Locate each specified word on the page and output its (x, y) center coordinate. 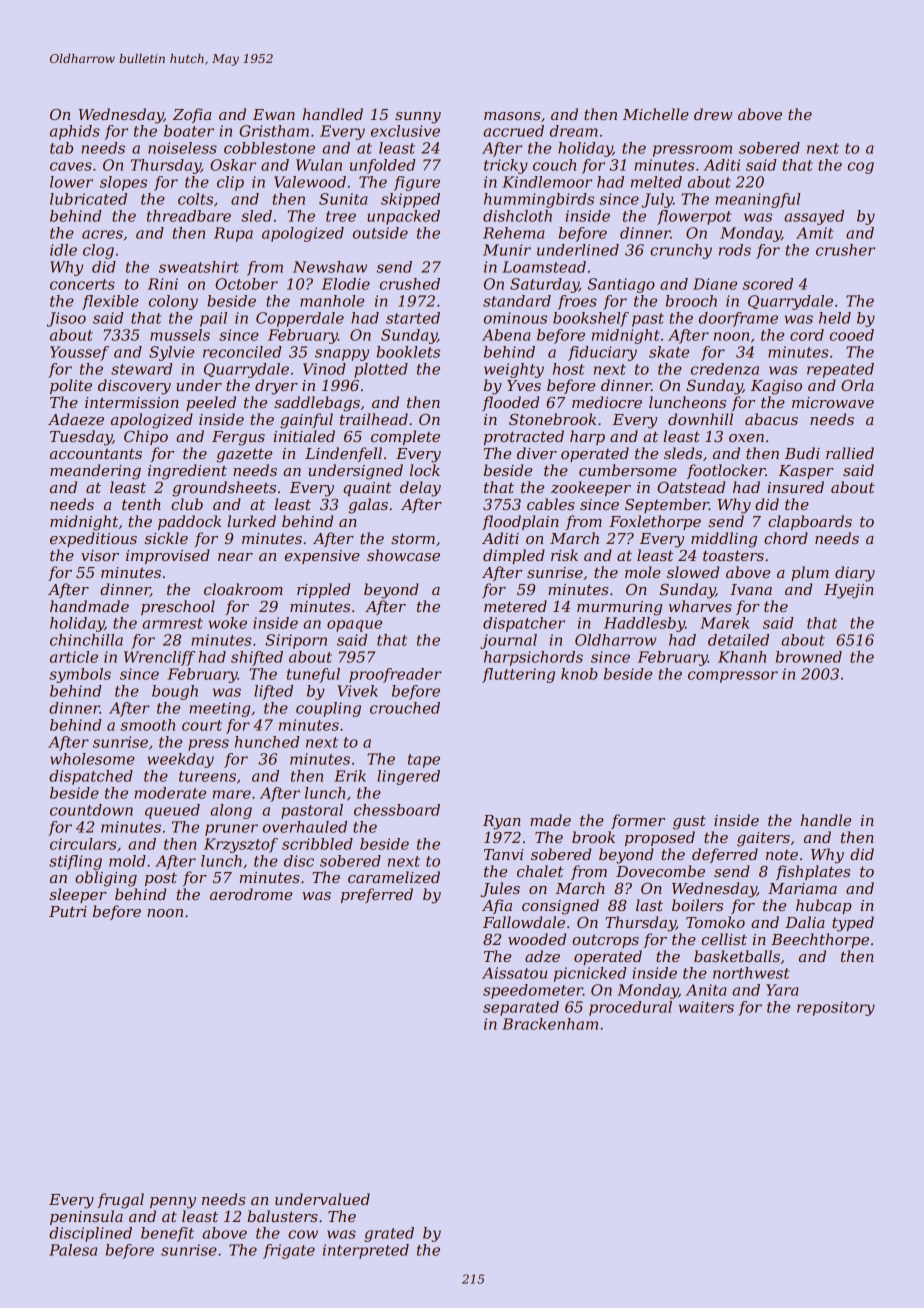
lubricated (88, 199)
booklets (408, 352)
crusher (845, 250)
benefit (167, 1234)
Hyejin (849, 591)
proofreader (395, 675)
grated (389, 1234)
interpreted (366, 1251)
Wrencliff (159, 658)
